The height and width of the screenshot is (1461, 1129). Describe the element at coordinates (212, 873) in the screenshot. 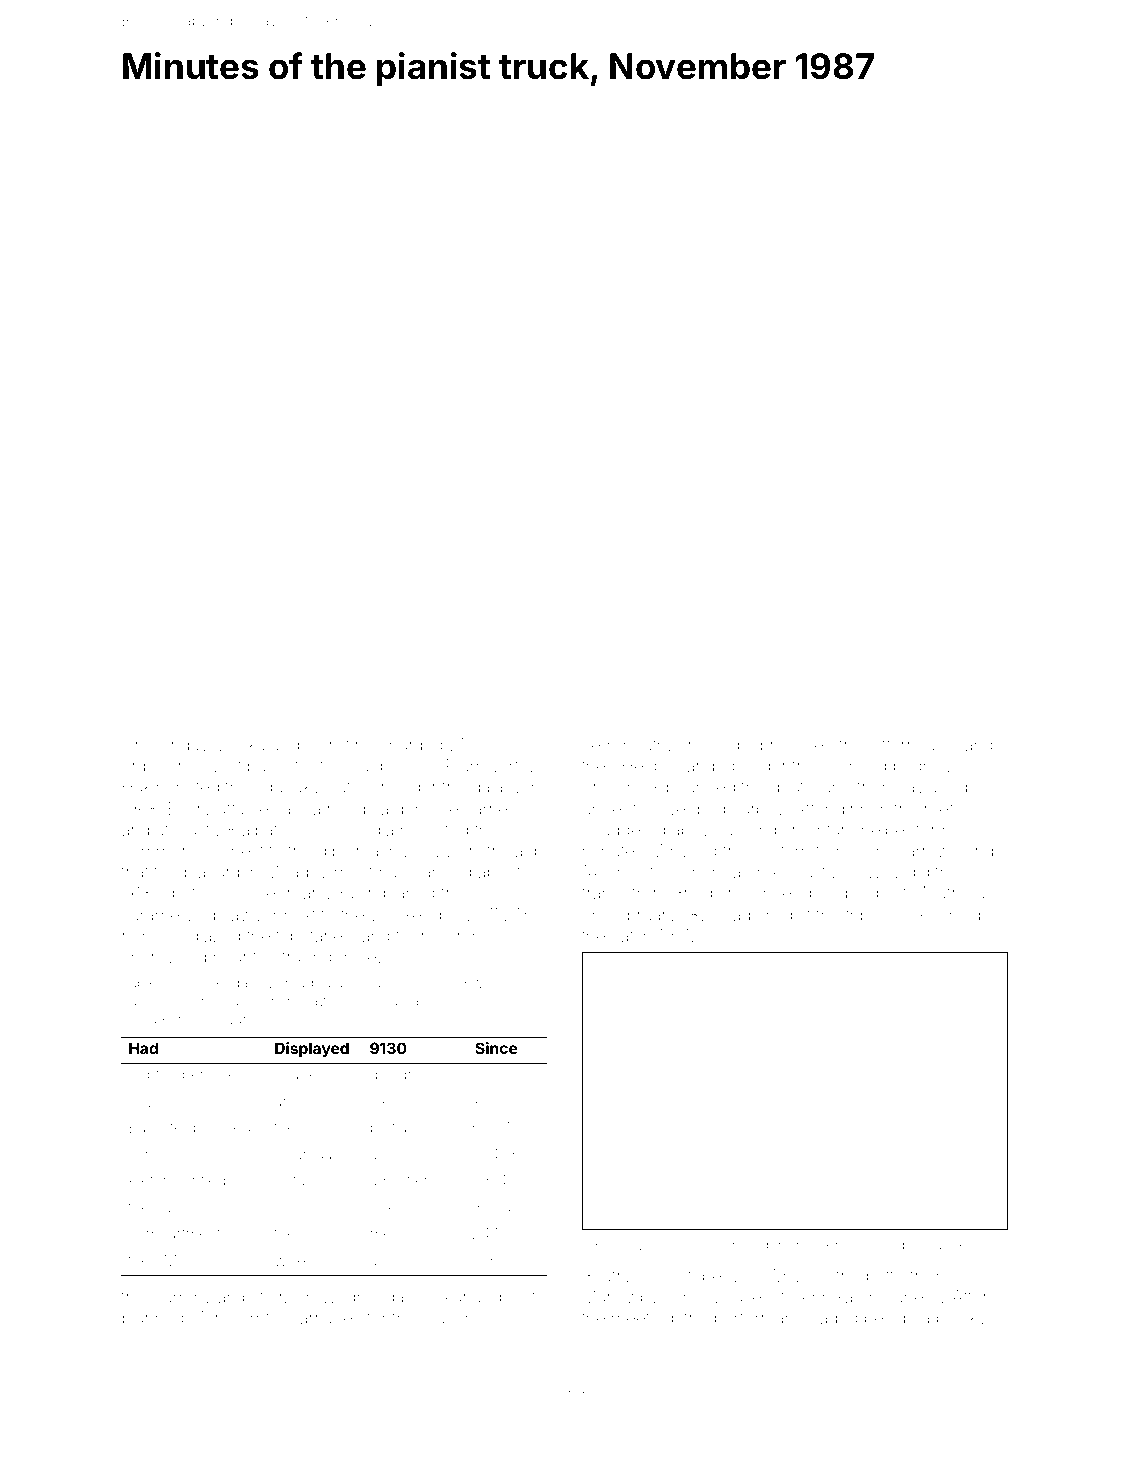

I see `placard` at that location.
